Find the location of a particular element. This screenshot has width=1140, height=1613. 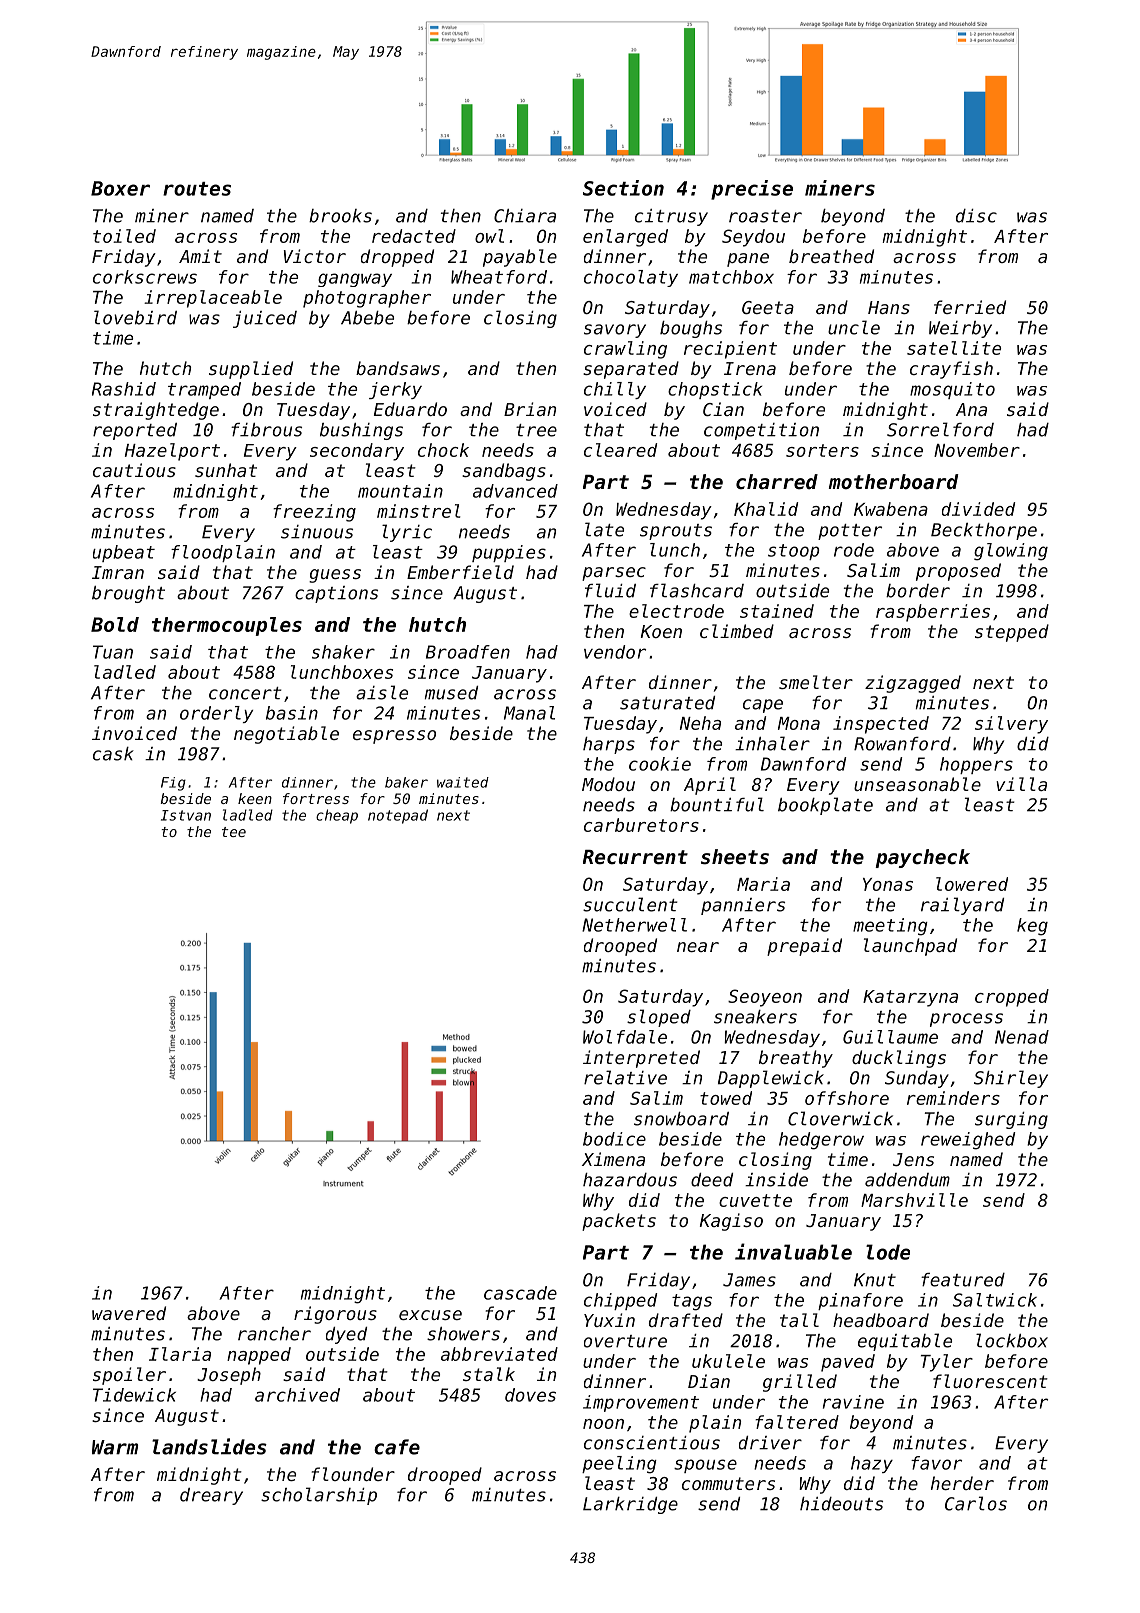

Rashid is located at coordinates (124, 389).
